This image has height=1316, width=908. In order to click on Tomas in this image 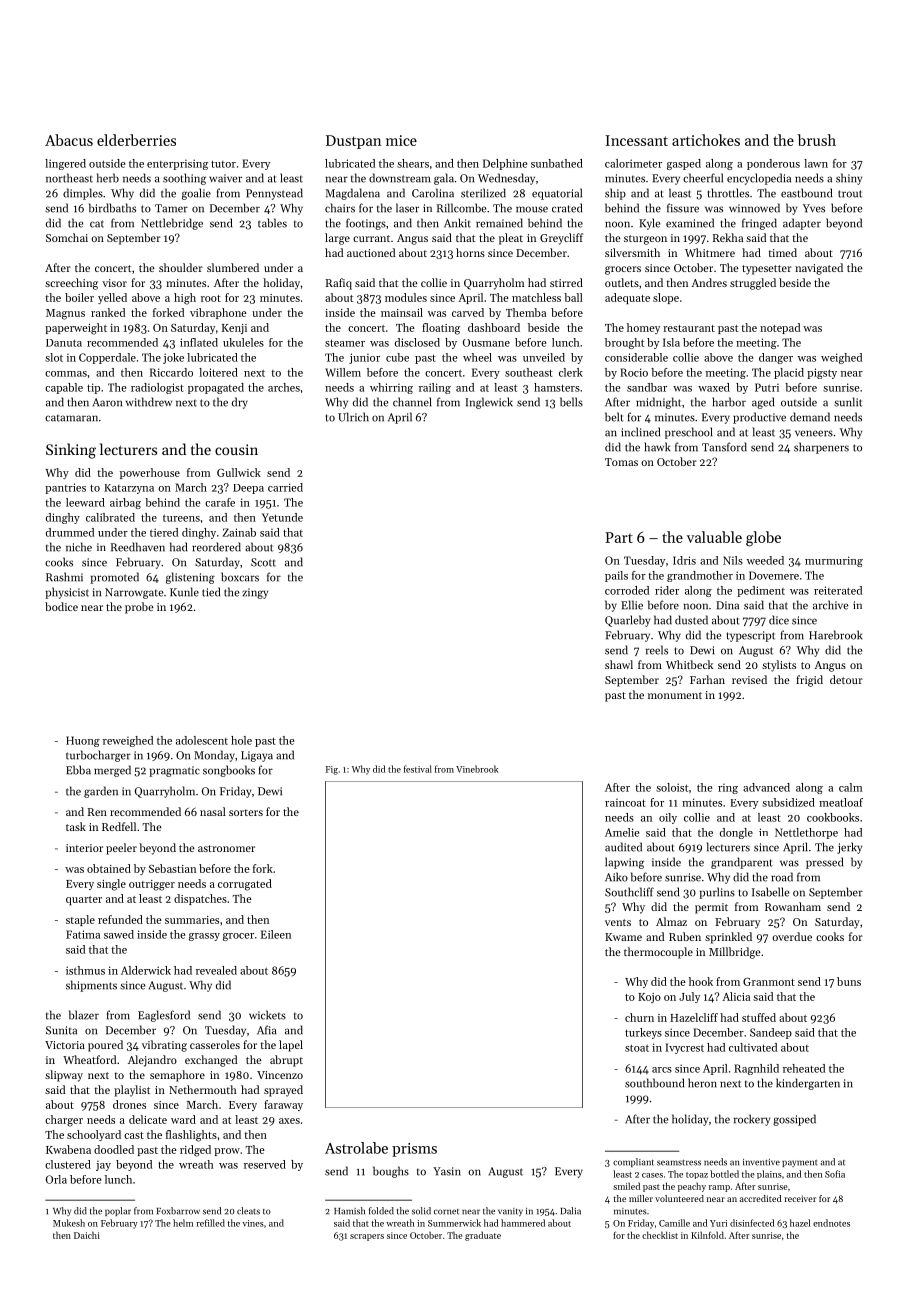, I will do `click(621, 462)`.
